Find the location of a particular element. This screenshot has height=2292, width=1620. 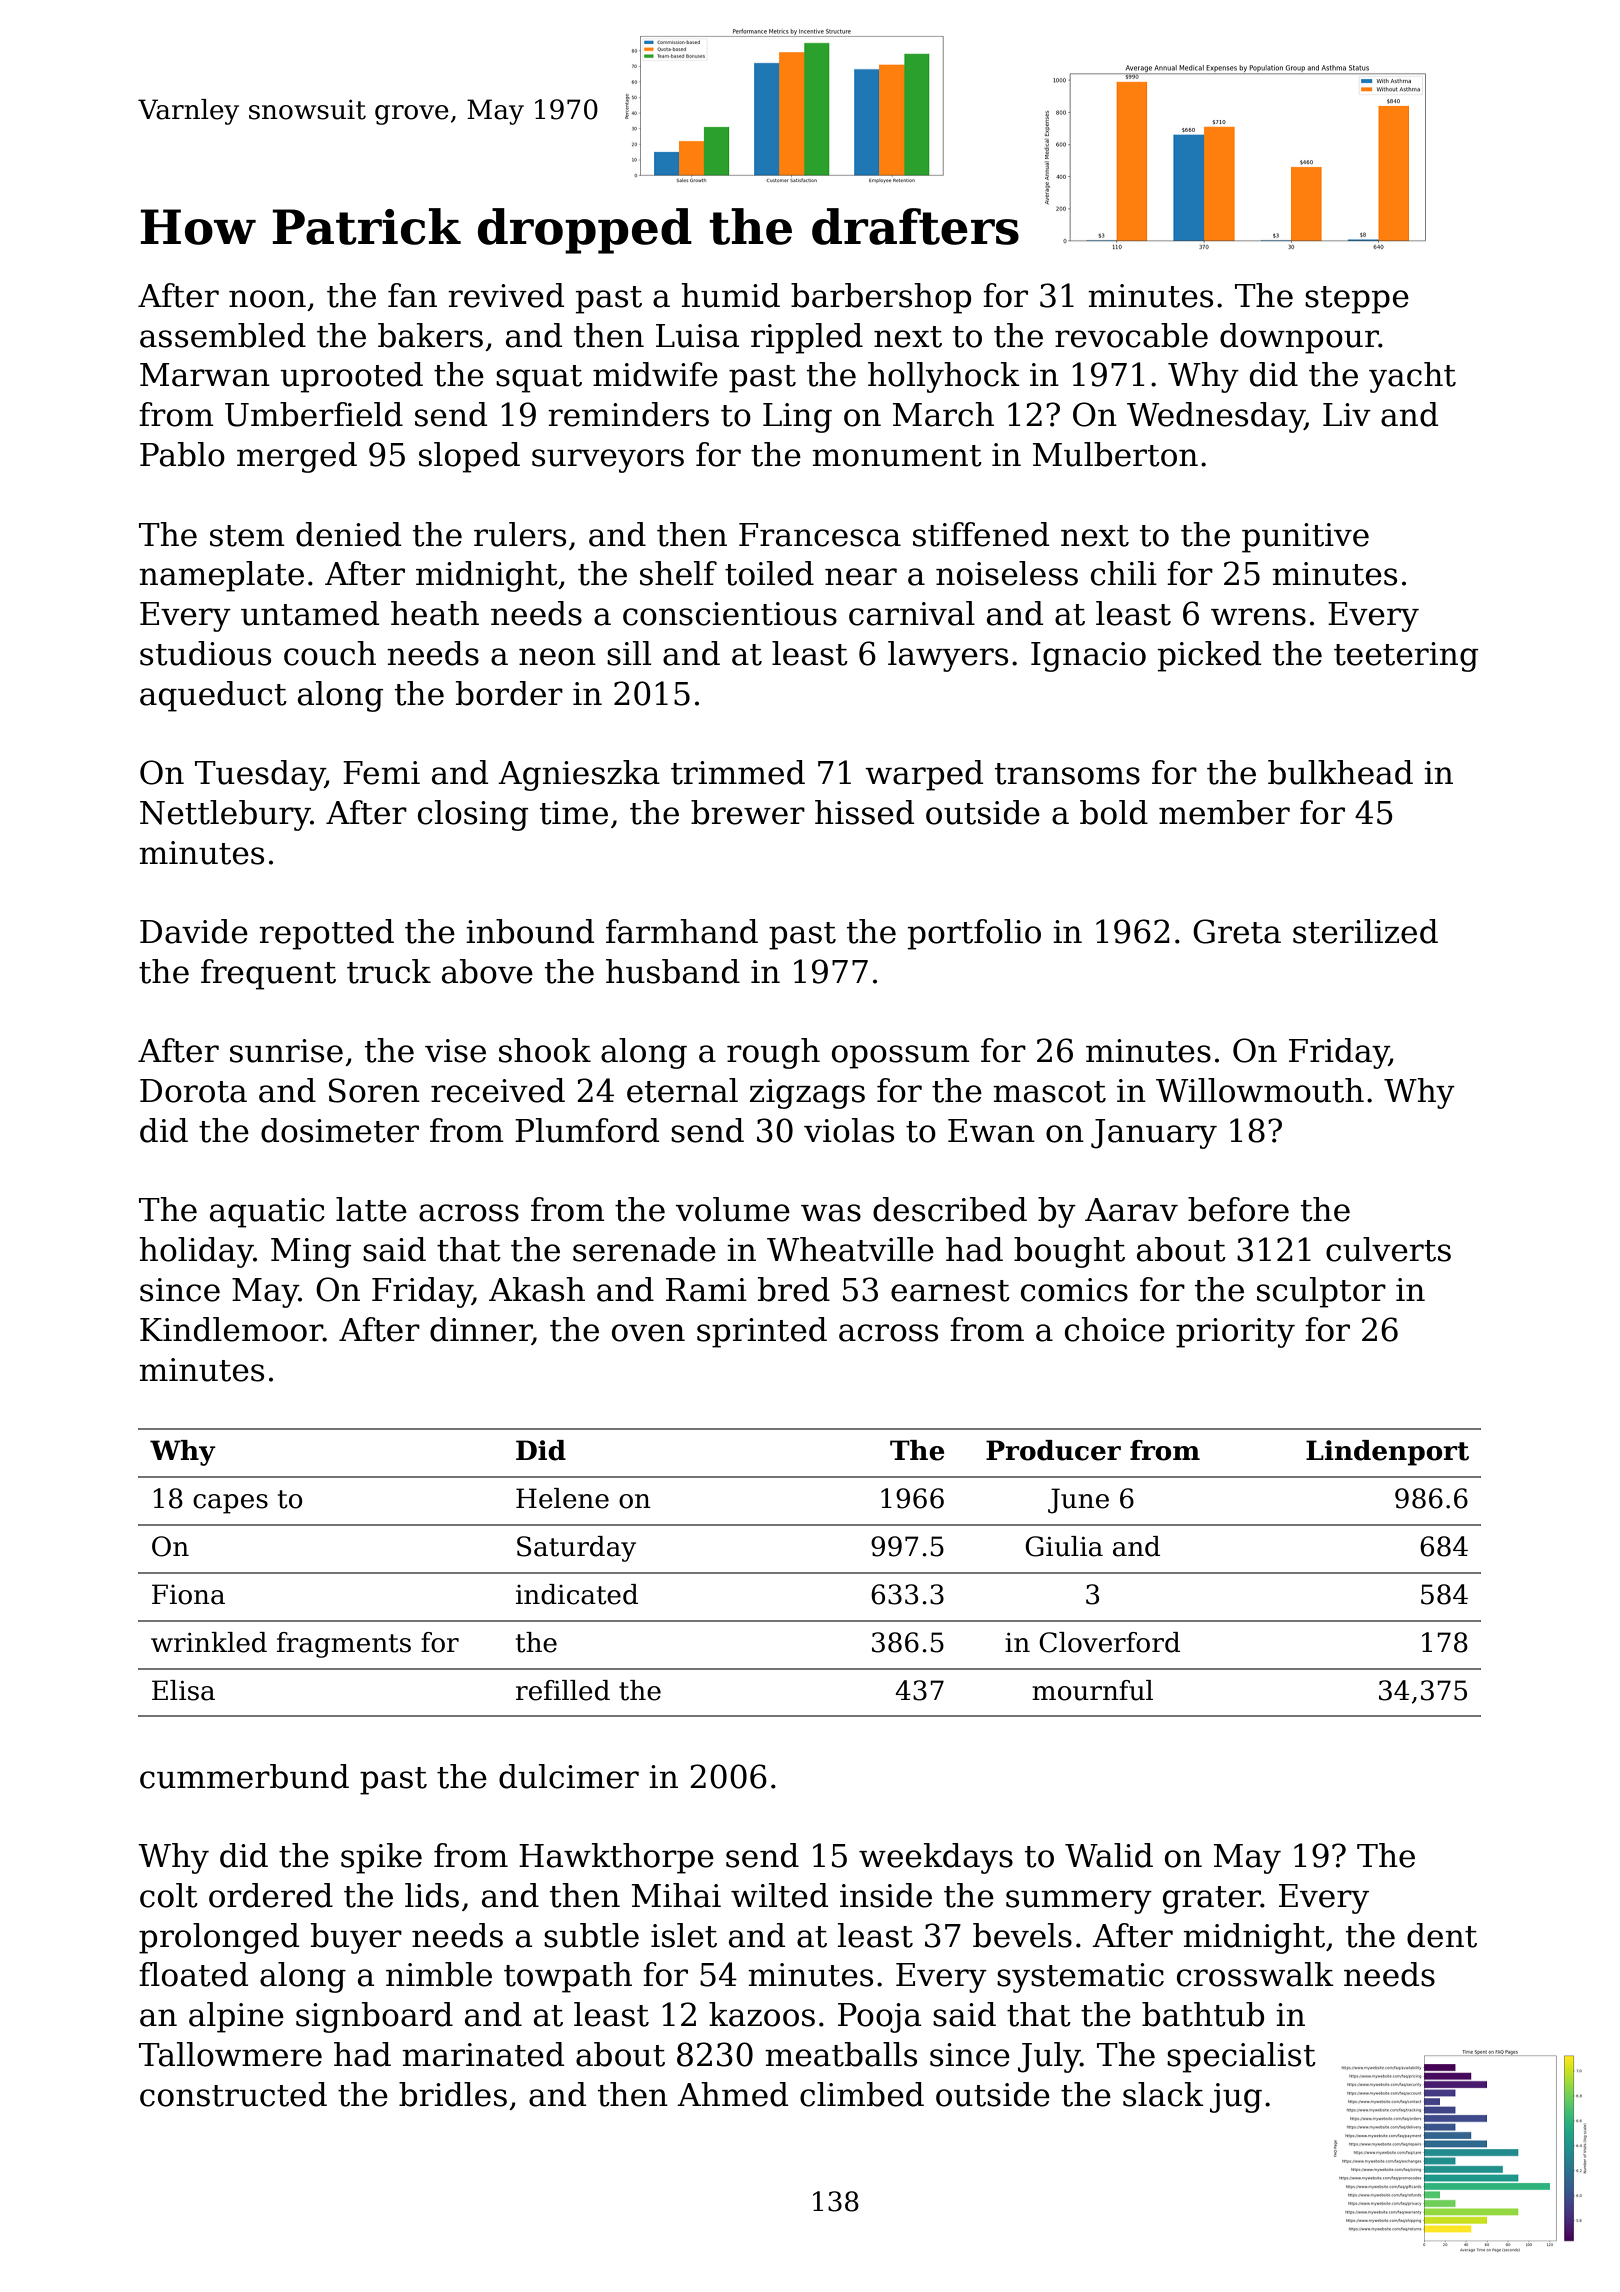

revocable is located at coordinates (1131, 335).
